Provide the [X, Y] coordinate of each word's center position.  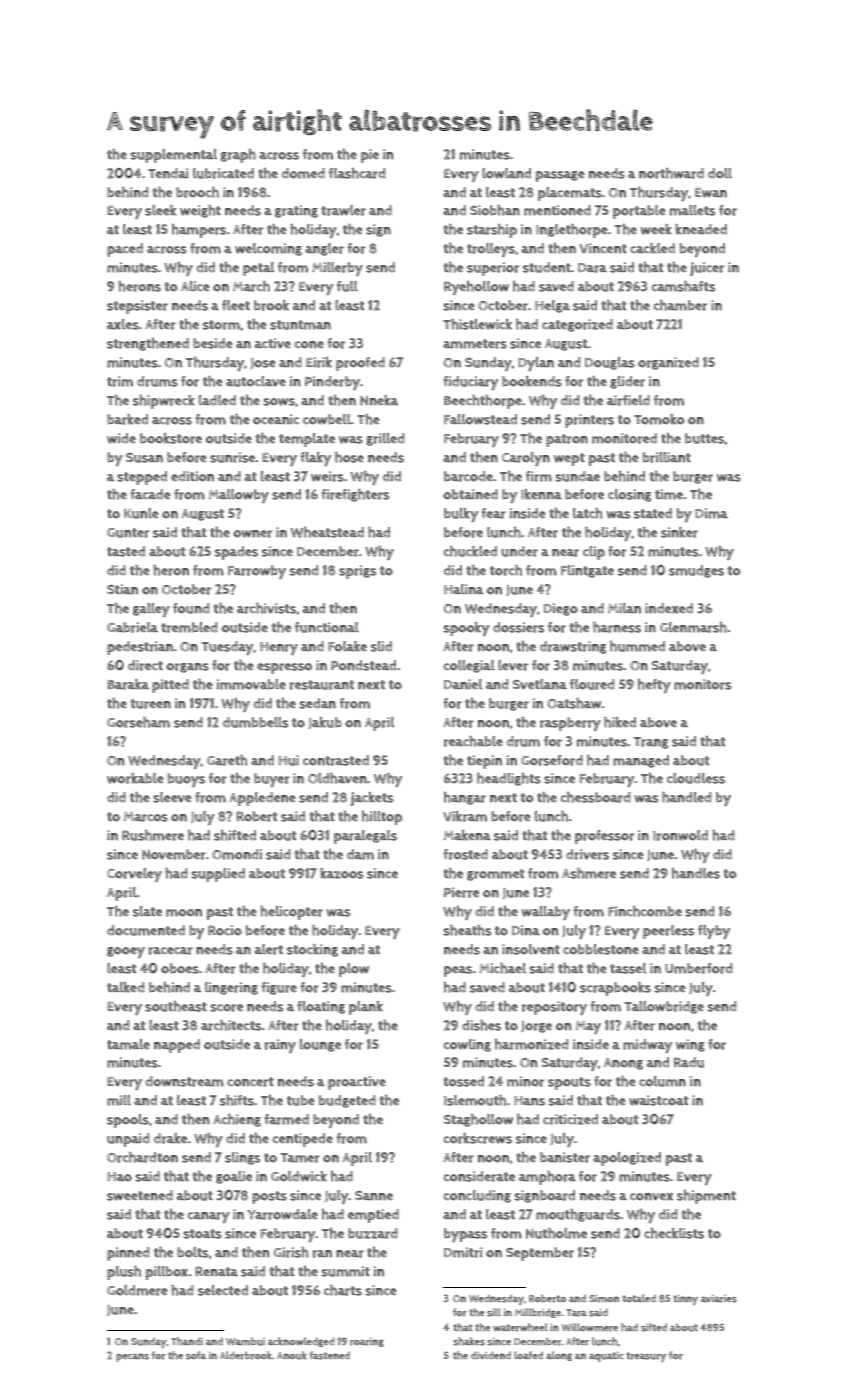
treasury [646, 1357]
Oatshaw [574, 703]
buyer [272, 780]
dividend [491, 1355]
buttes [704, 438]
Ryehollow [476, 288]
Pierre [461, 892]
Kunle [141, 513]
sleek [160, 210]
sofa [196, 1355]
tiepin [484, 762]
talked [126, 987]
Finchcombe [645, 911]
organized [668, 363]
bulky [461, 515]
